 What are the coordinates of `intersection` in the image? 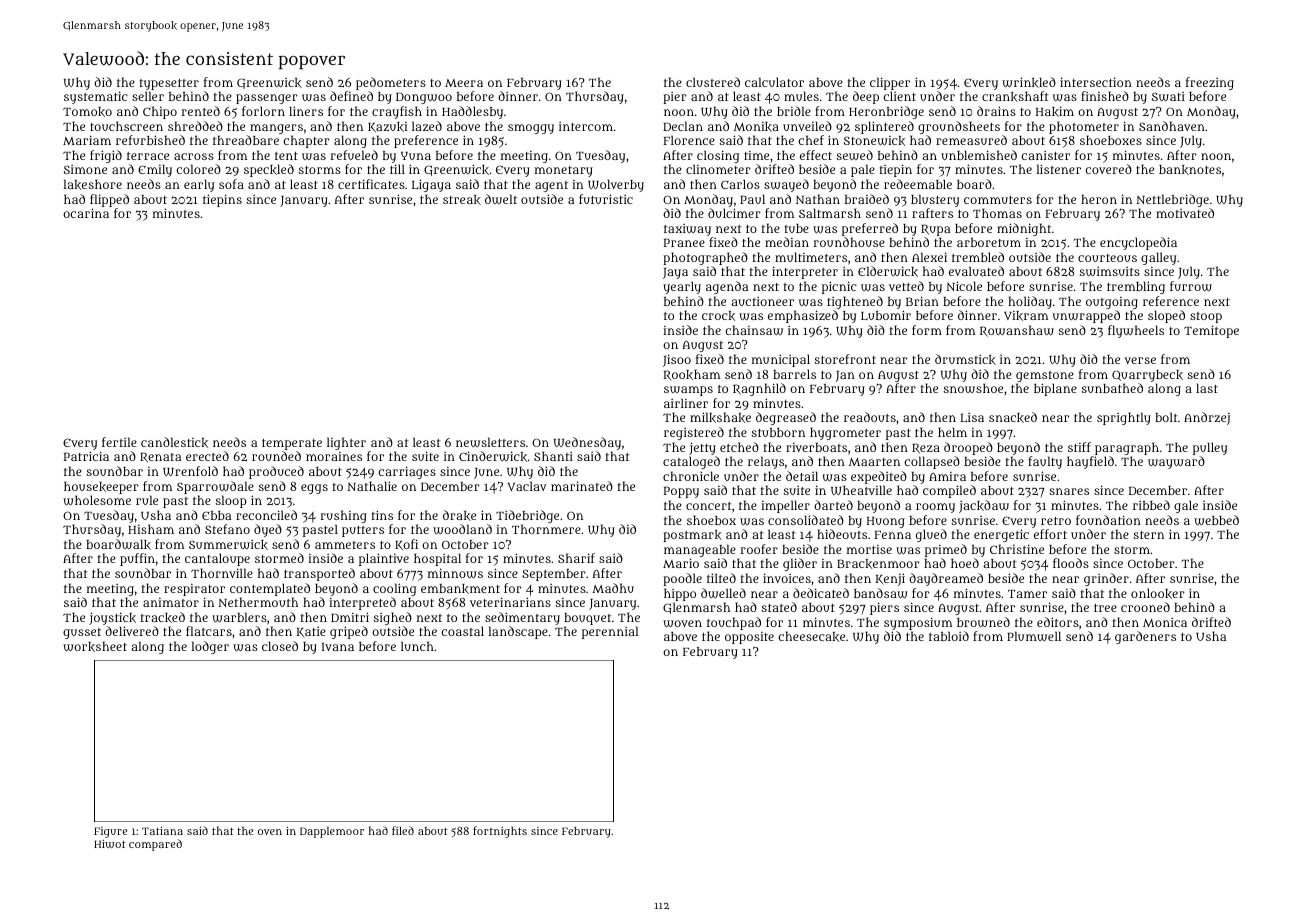 It's located at (1096, 82).
